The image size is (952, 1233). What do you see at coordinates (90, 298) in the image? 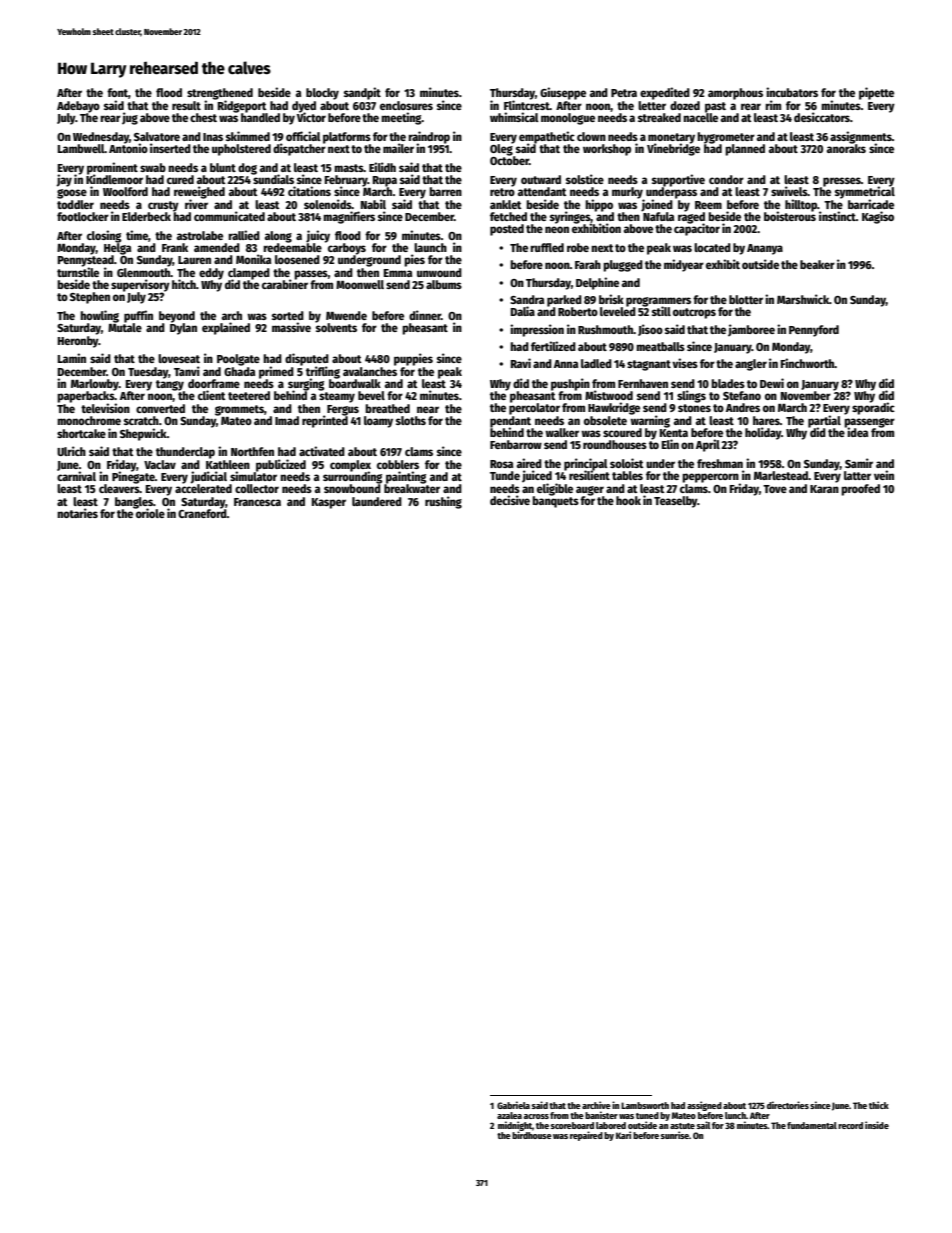
I see `Stephen` at bounding box center [90, 298].
